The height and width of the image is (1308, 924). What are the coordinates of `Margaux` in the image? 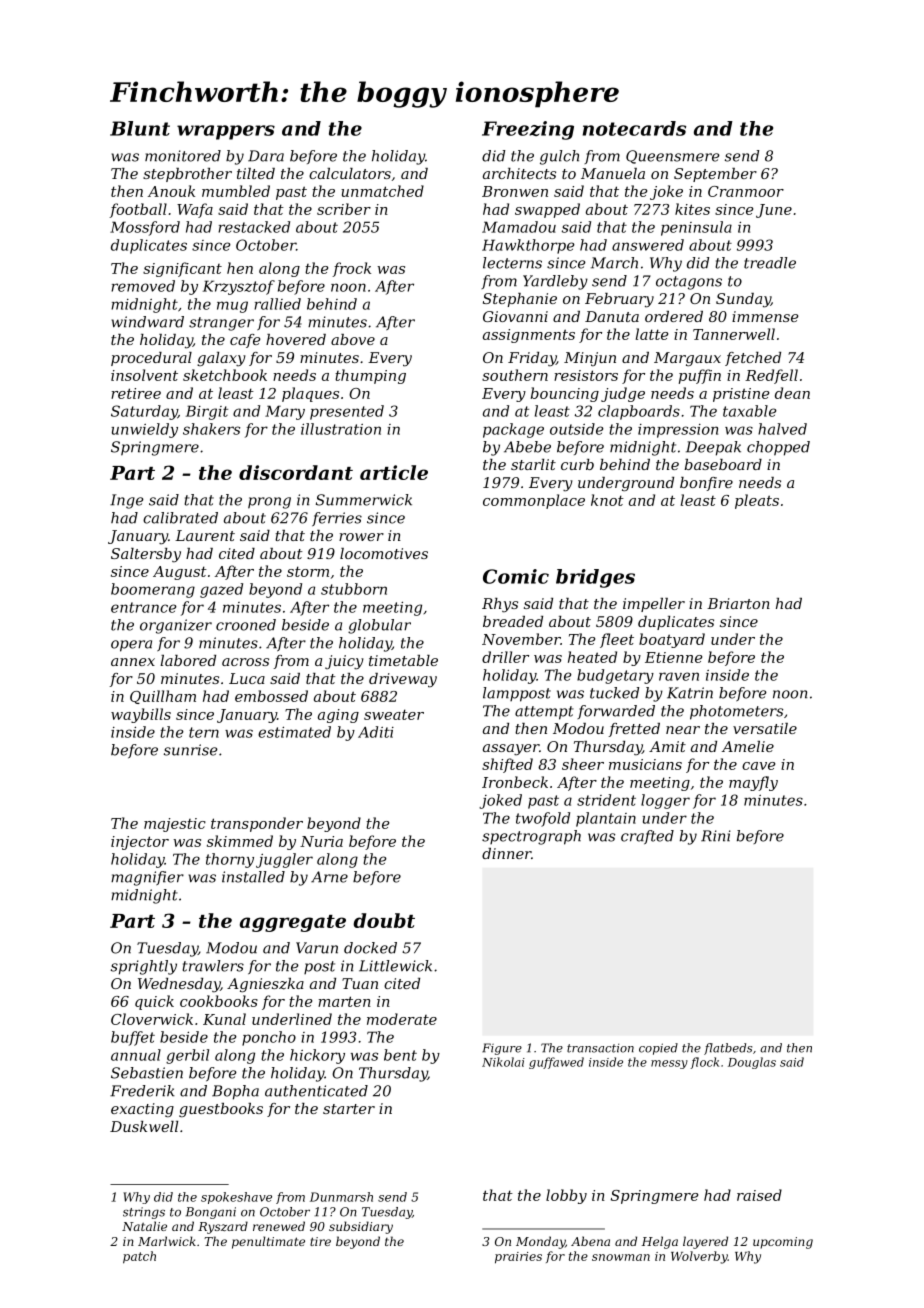 It's located at (687, 359).
